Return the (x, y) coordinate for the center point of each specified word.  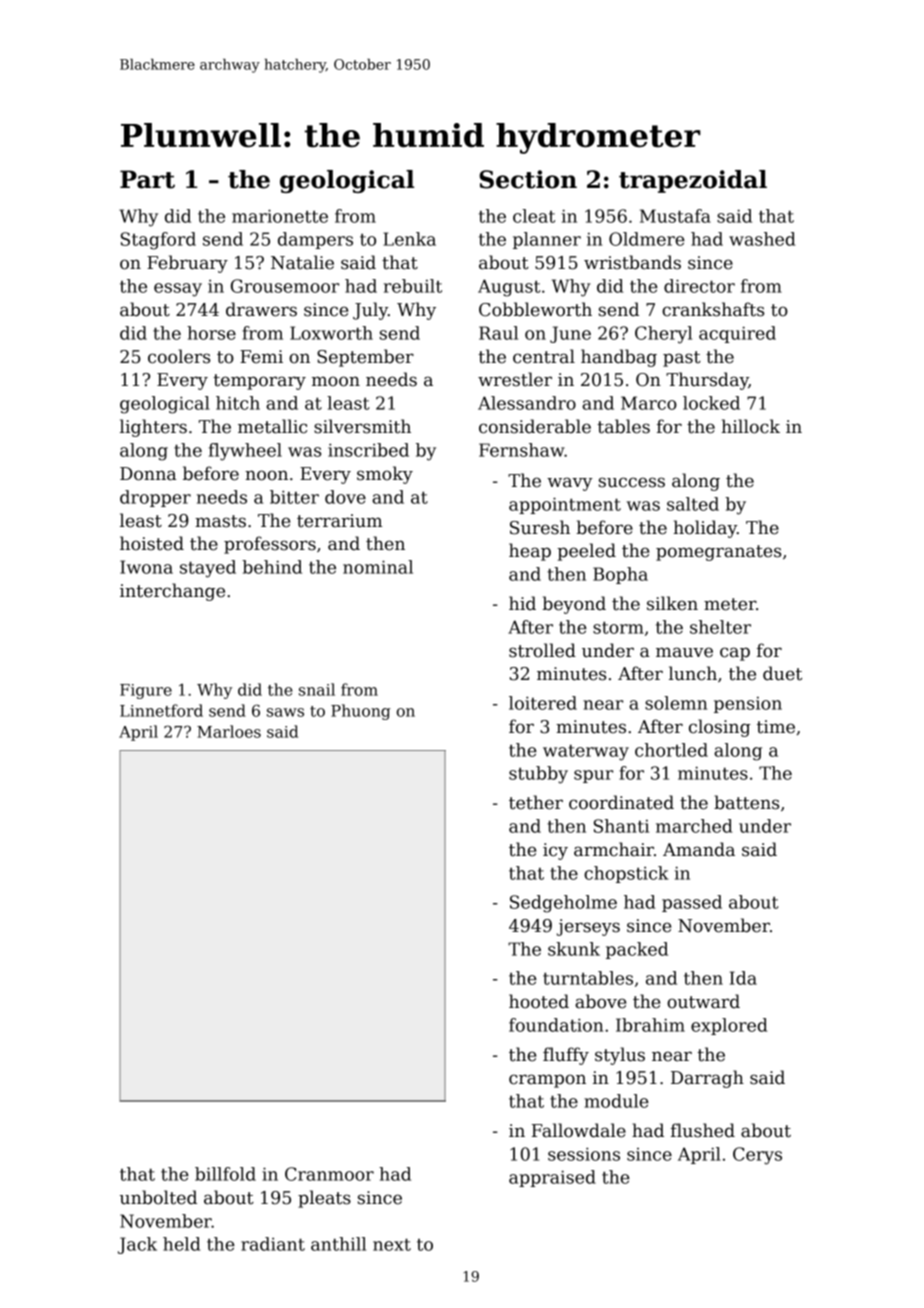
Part (147, 179)
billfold (225, 1174)
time (776, 727)
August (509, 288)
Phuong (361, 712)
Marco (649, 403)
